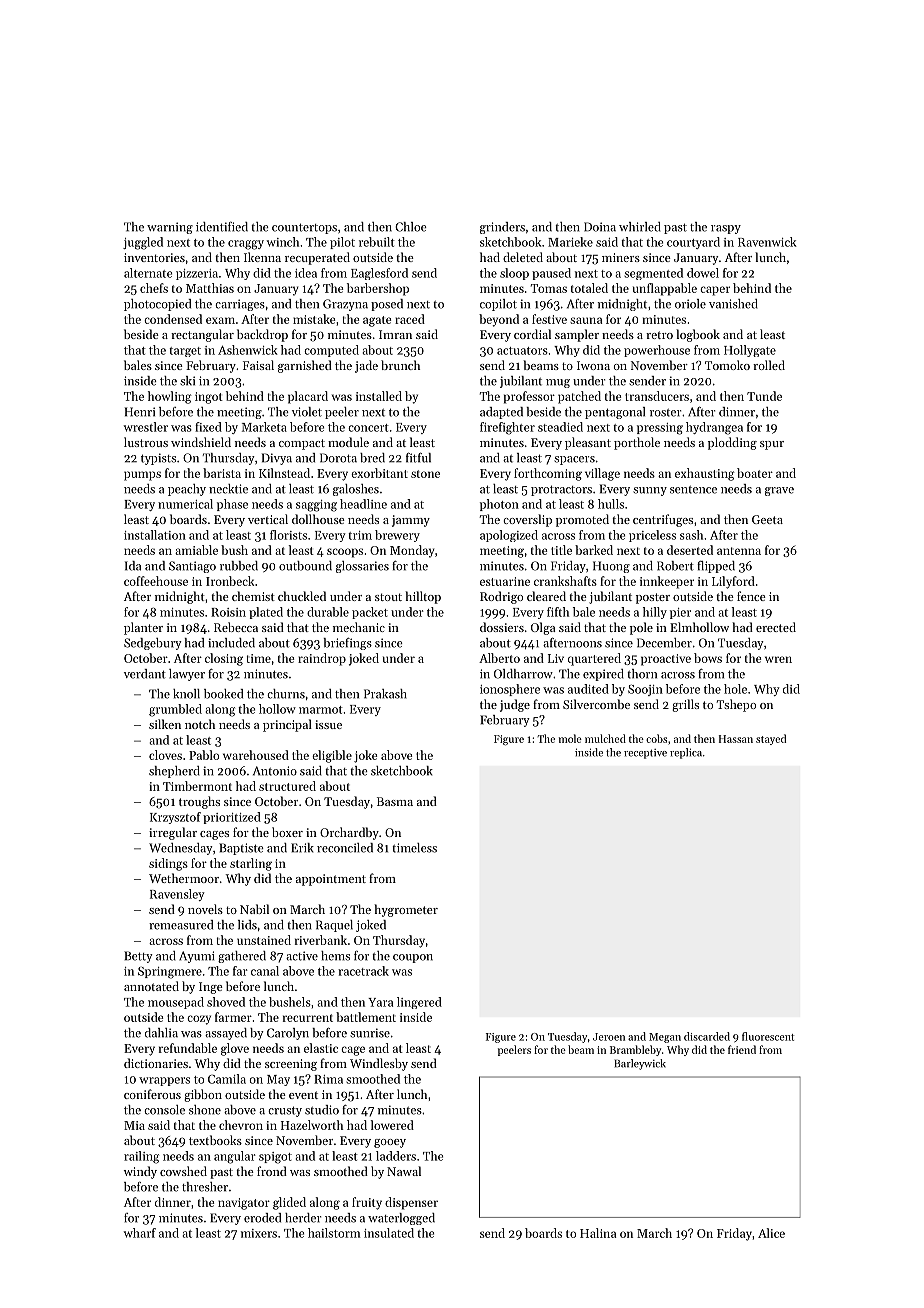  Describe the element at coordinates (543, 628) in the image. I see `Olga` at that location.
